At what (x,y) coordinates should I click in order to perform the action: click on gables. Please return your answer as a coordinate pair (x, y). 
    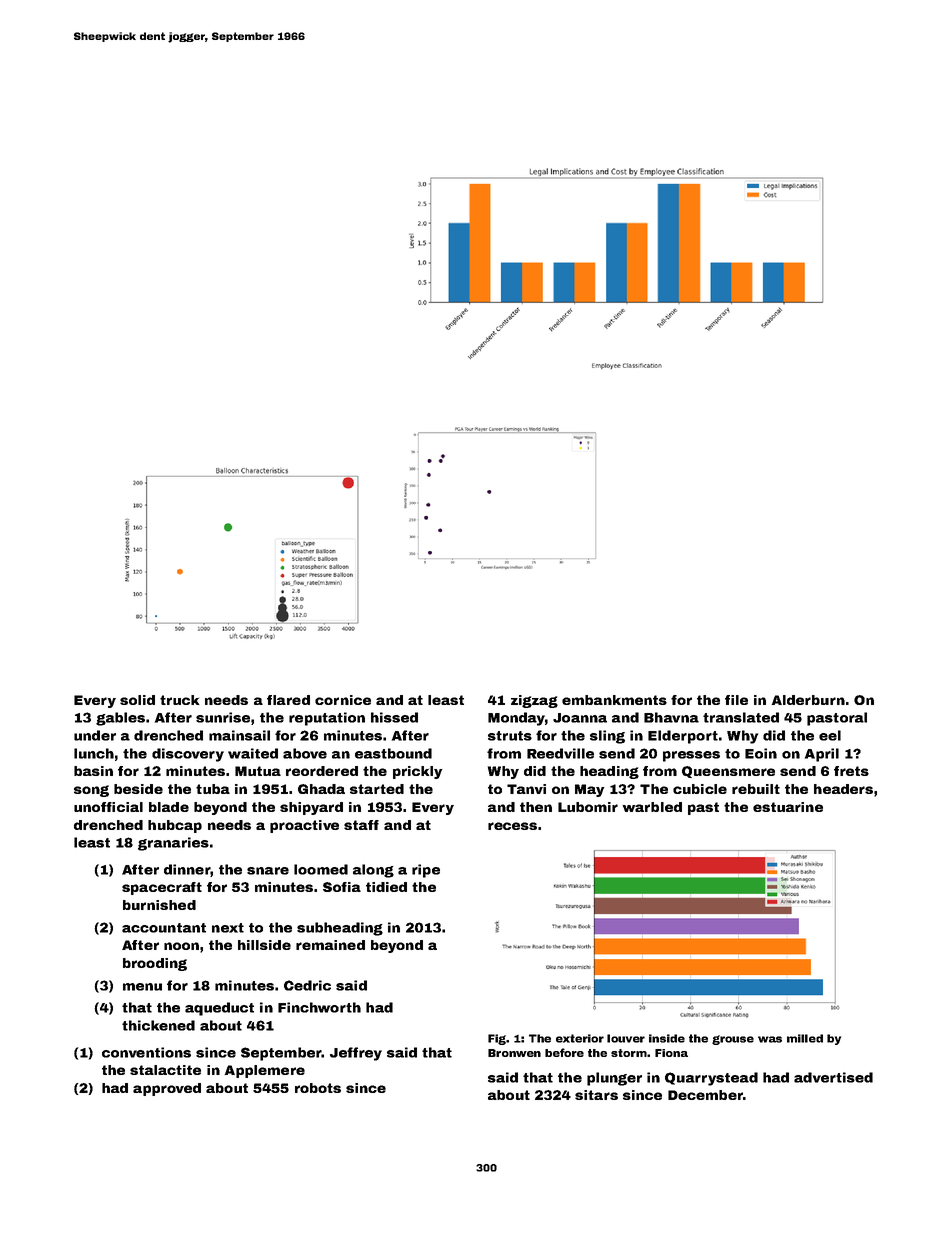
    Looking at the image, I should click on (120, 719).
